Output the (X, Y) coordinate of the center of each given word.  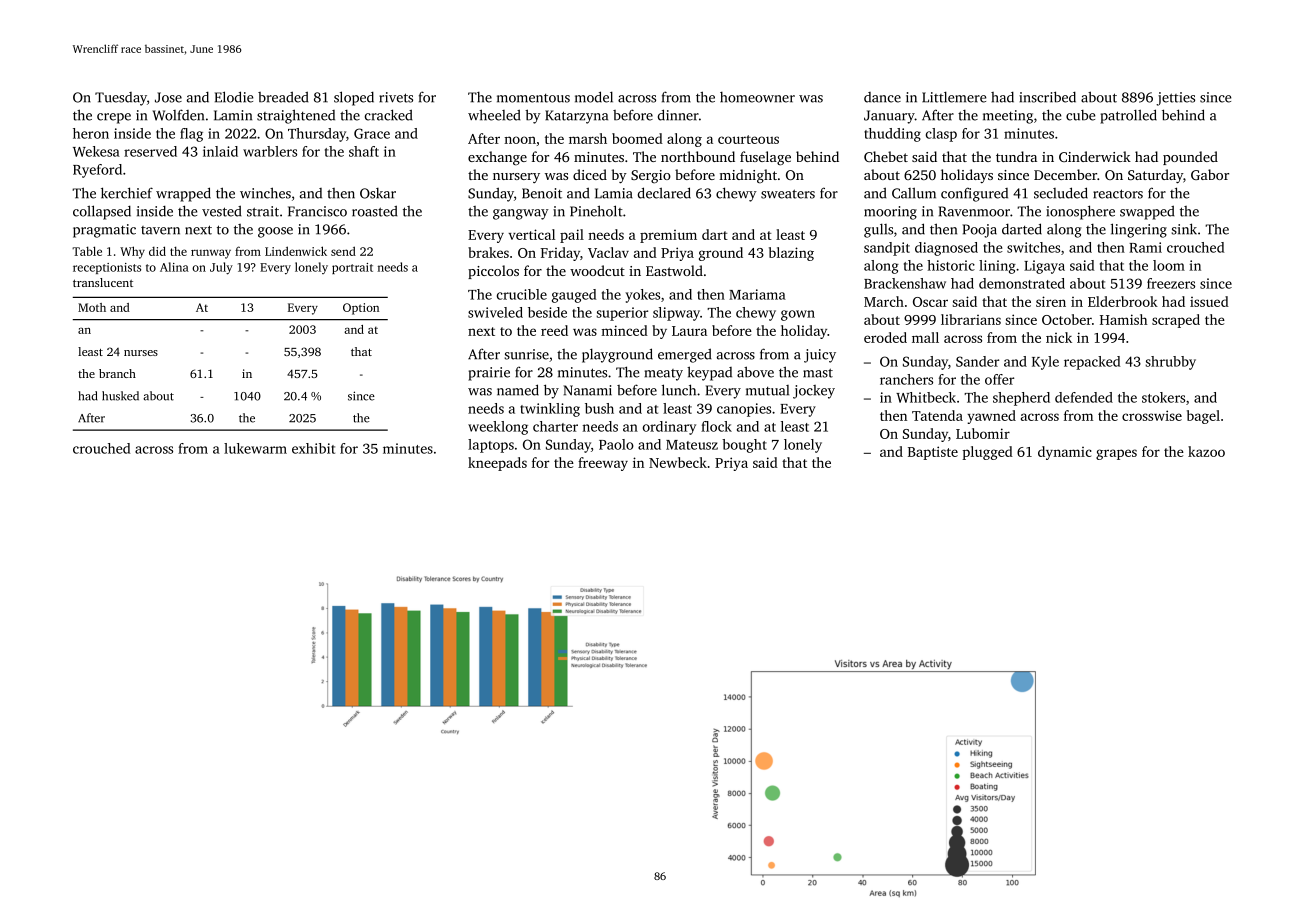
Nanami (588, 390)
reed (554, 330)
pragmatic (104, 231)
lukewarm (255, 448)
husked (120, 396)
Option (361, 309)
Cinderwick (1095, 156)
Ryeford (97, 171)
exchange (497, 158)
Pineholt (596, 211)
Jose (168, 97)
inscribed (1047, 97)
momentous (533, 98)
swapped (1147, 212)
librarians (971, 319)
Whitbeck (926, 397)
